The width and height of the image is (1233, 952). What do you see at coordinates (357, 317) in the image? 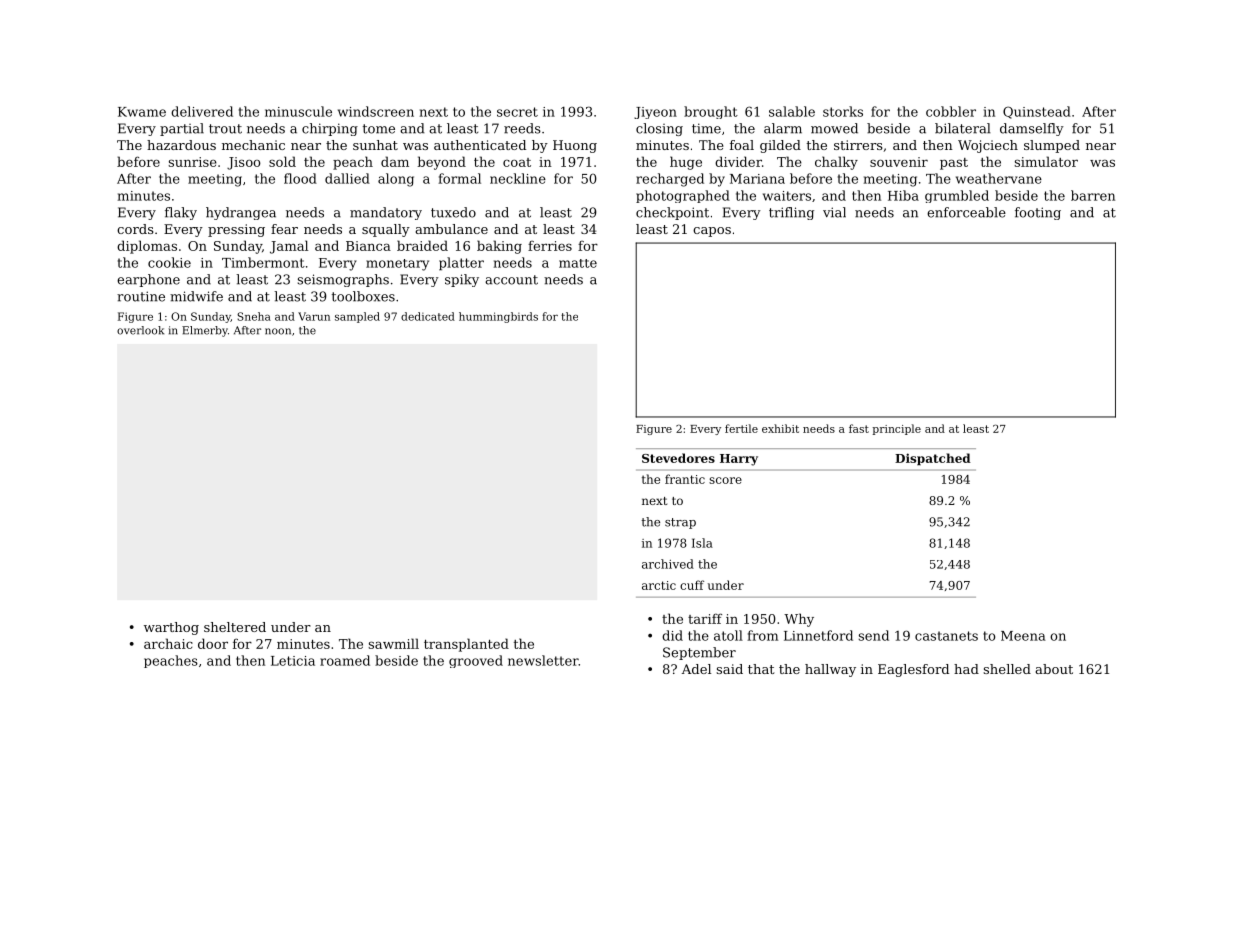
I see `sampled` at bounding box center [357, 317].
